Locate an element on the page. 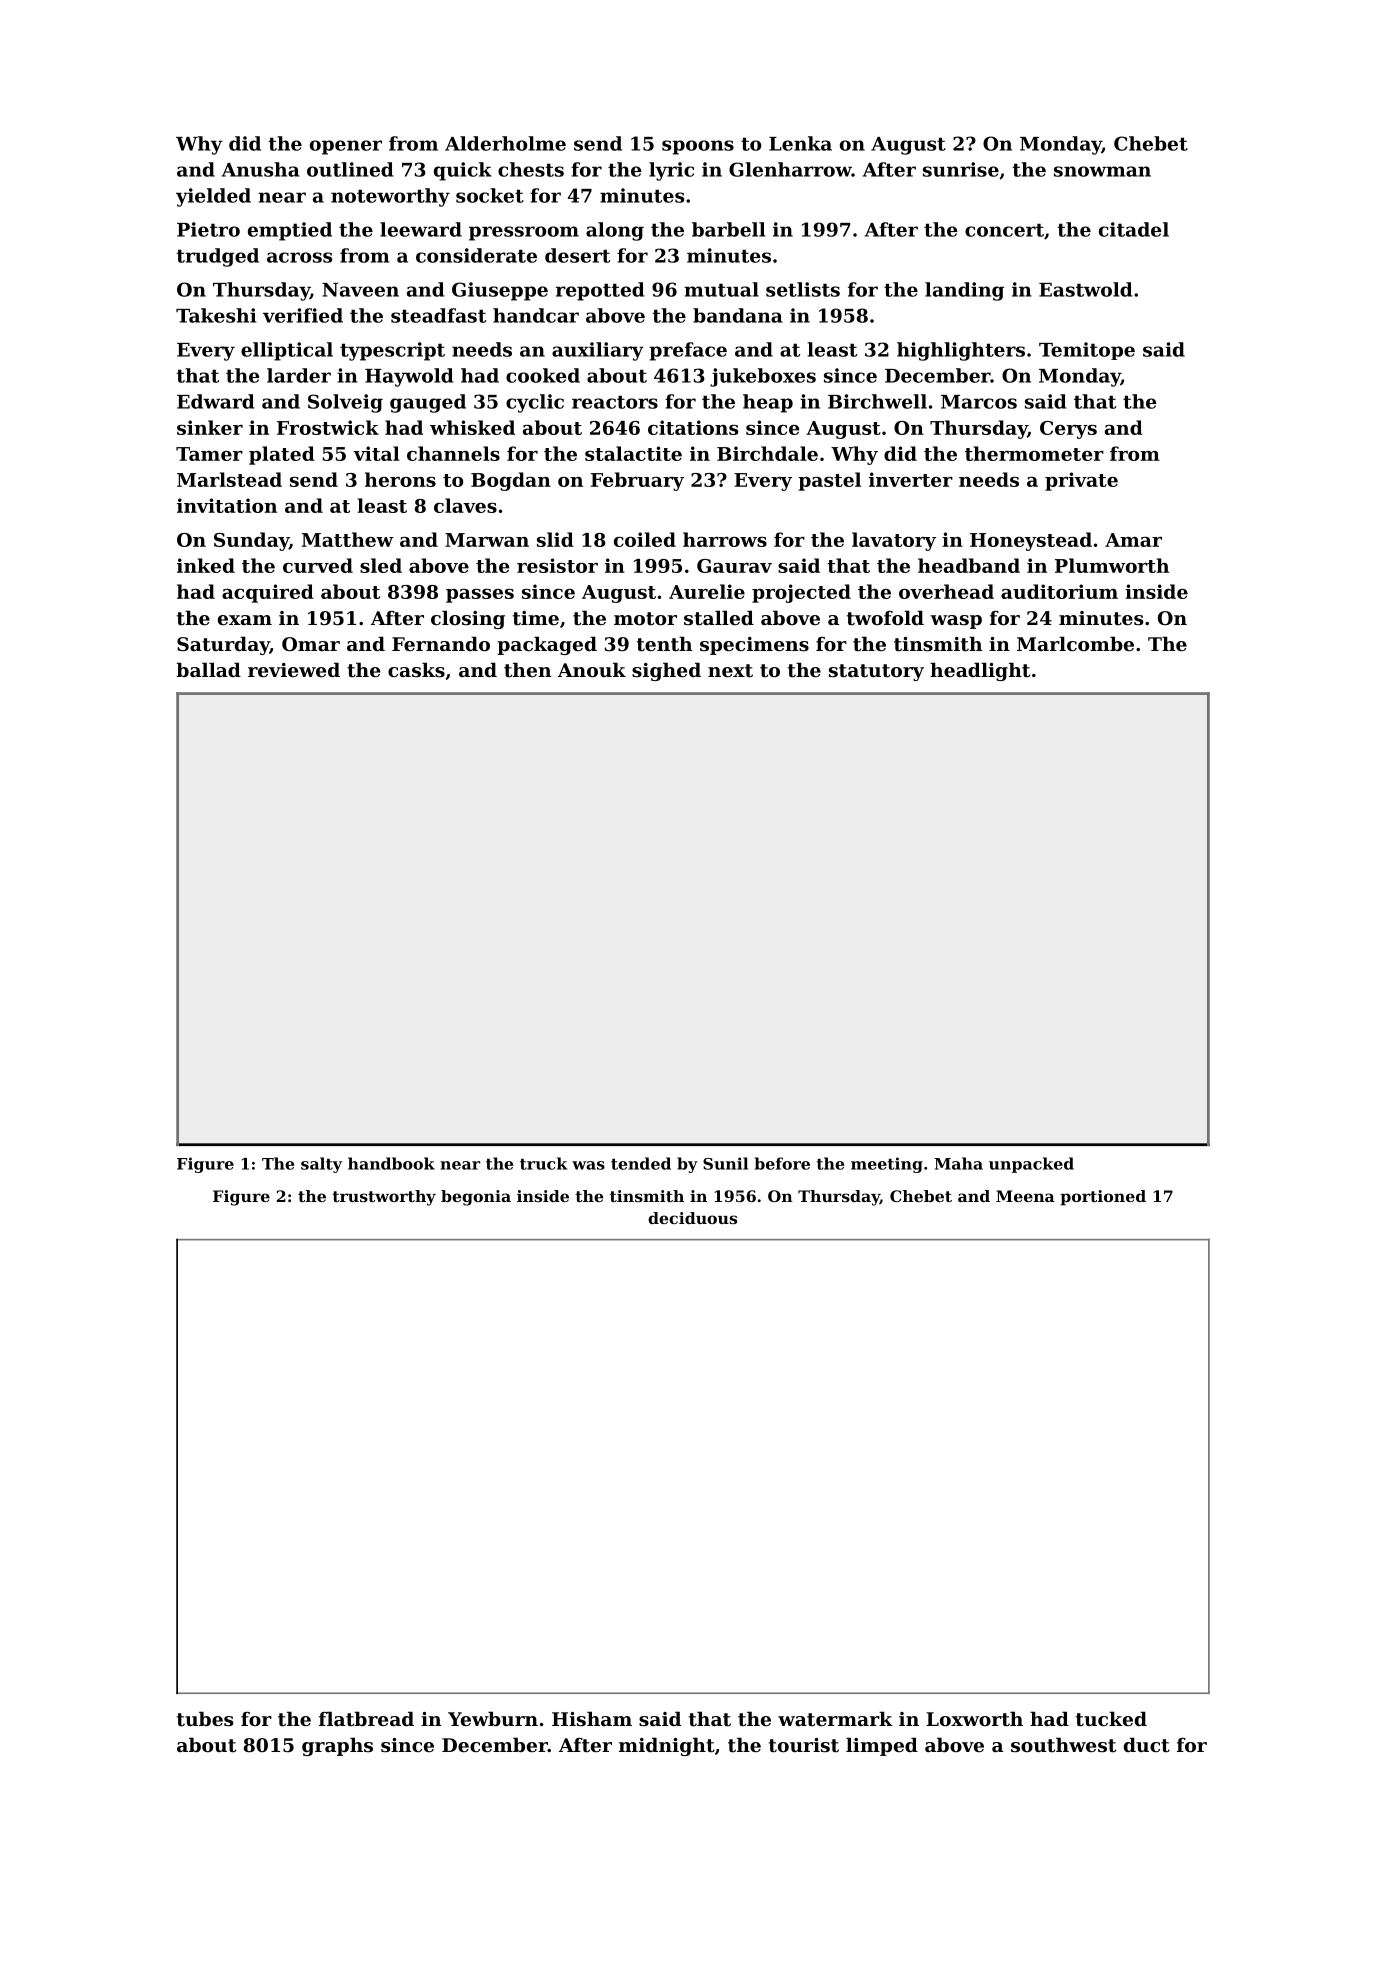 The width and height of the image is (1386, 1969). tucked is located at coordinates (1111, 1719).
